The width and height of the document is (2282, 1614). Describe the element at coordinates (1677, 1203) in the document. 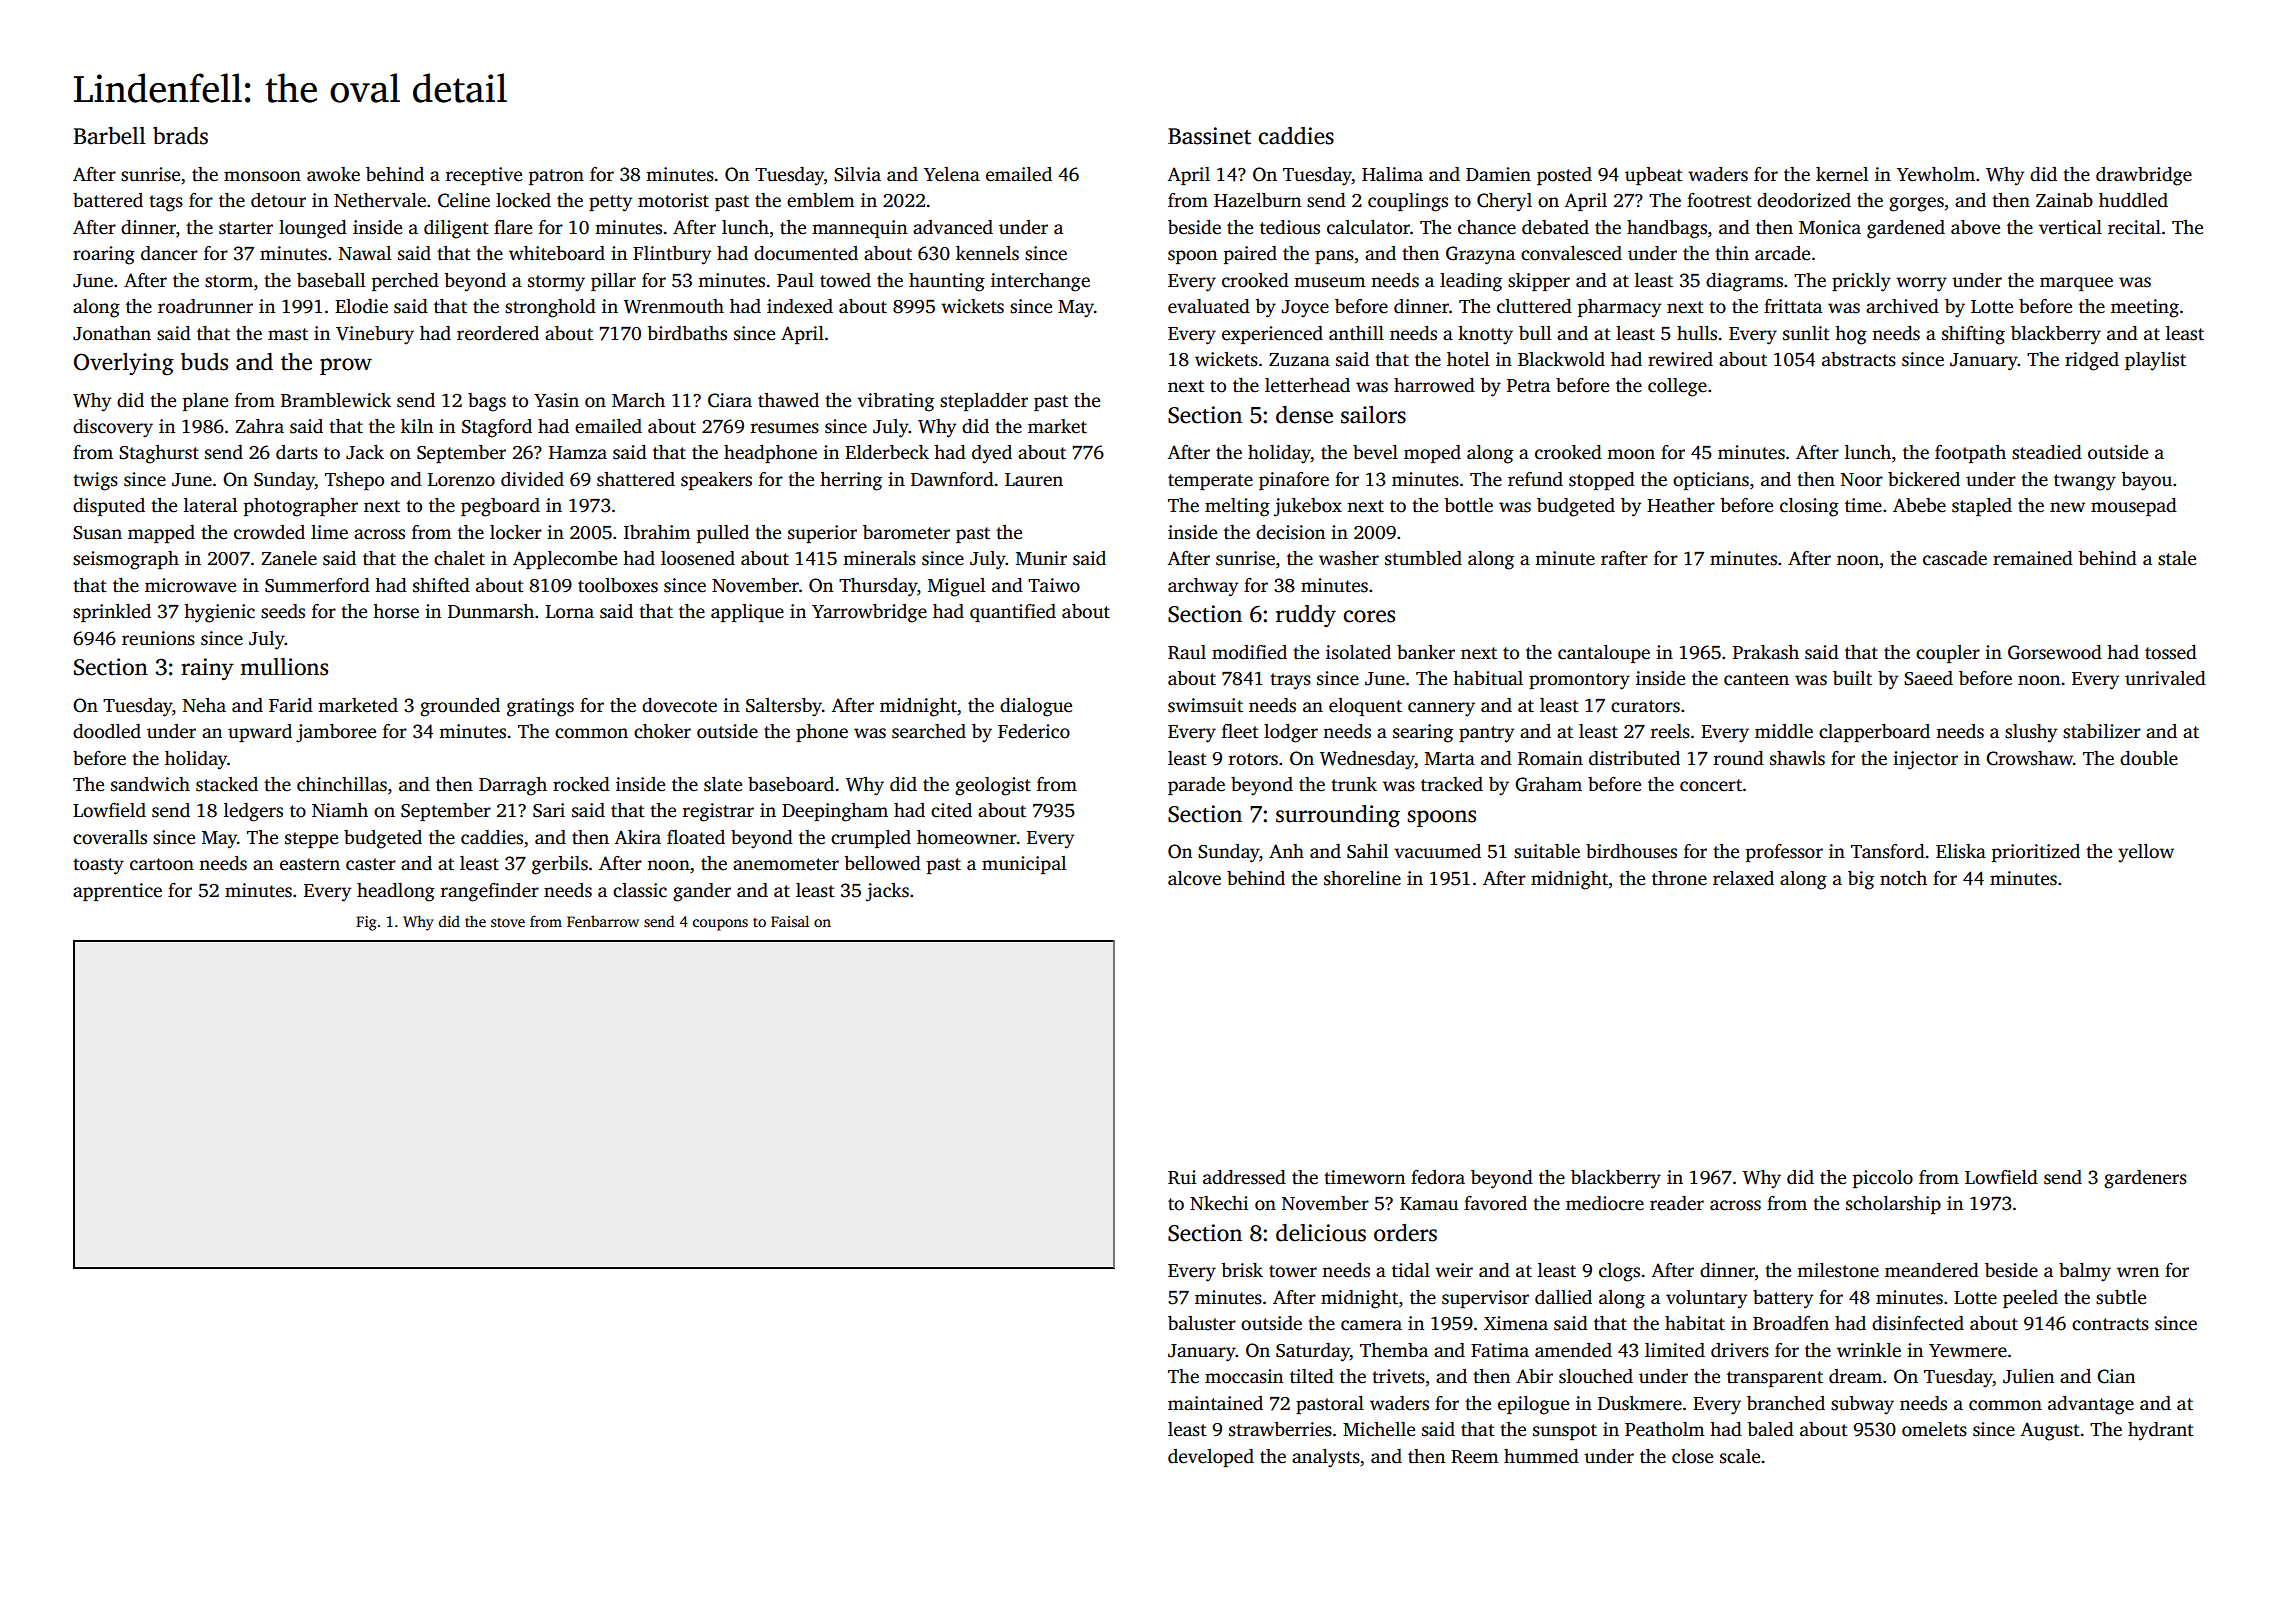

I see `reader` at that location.
